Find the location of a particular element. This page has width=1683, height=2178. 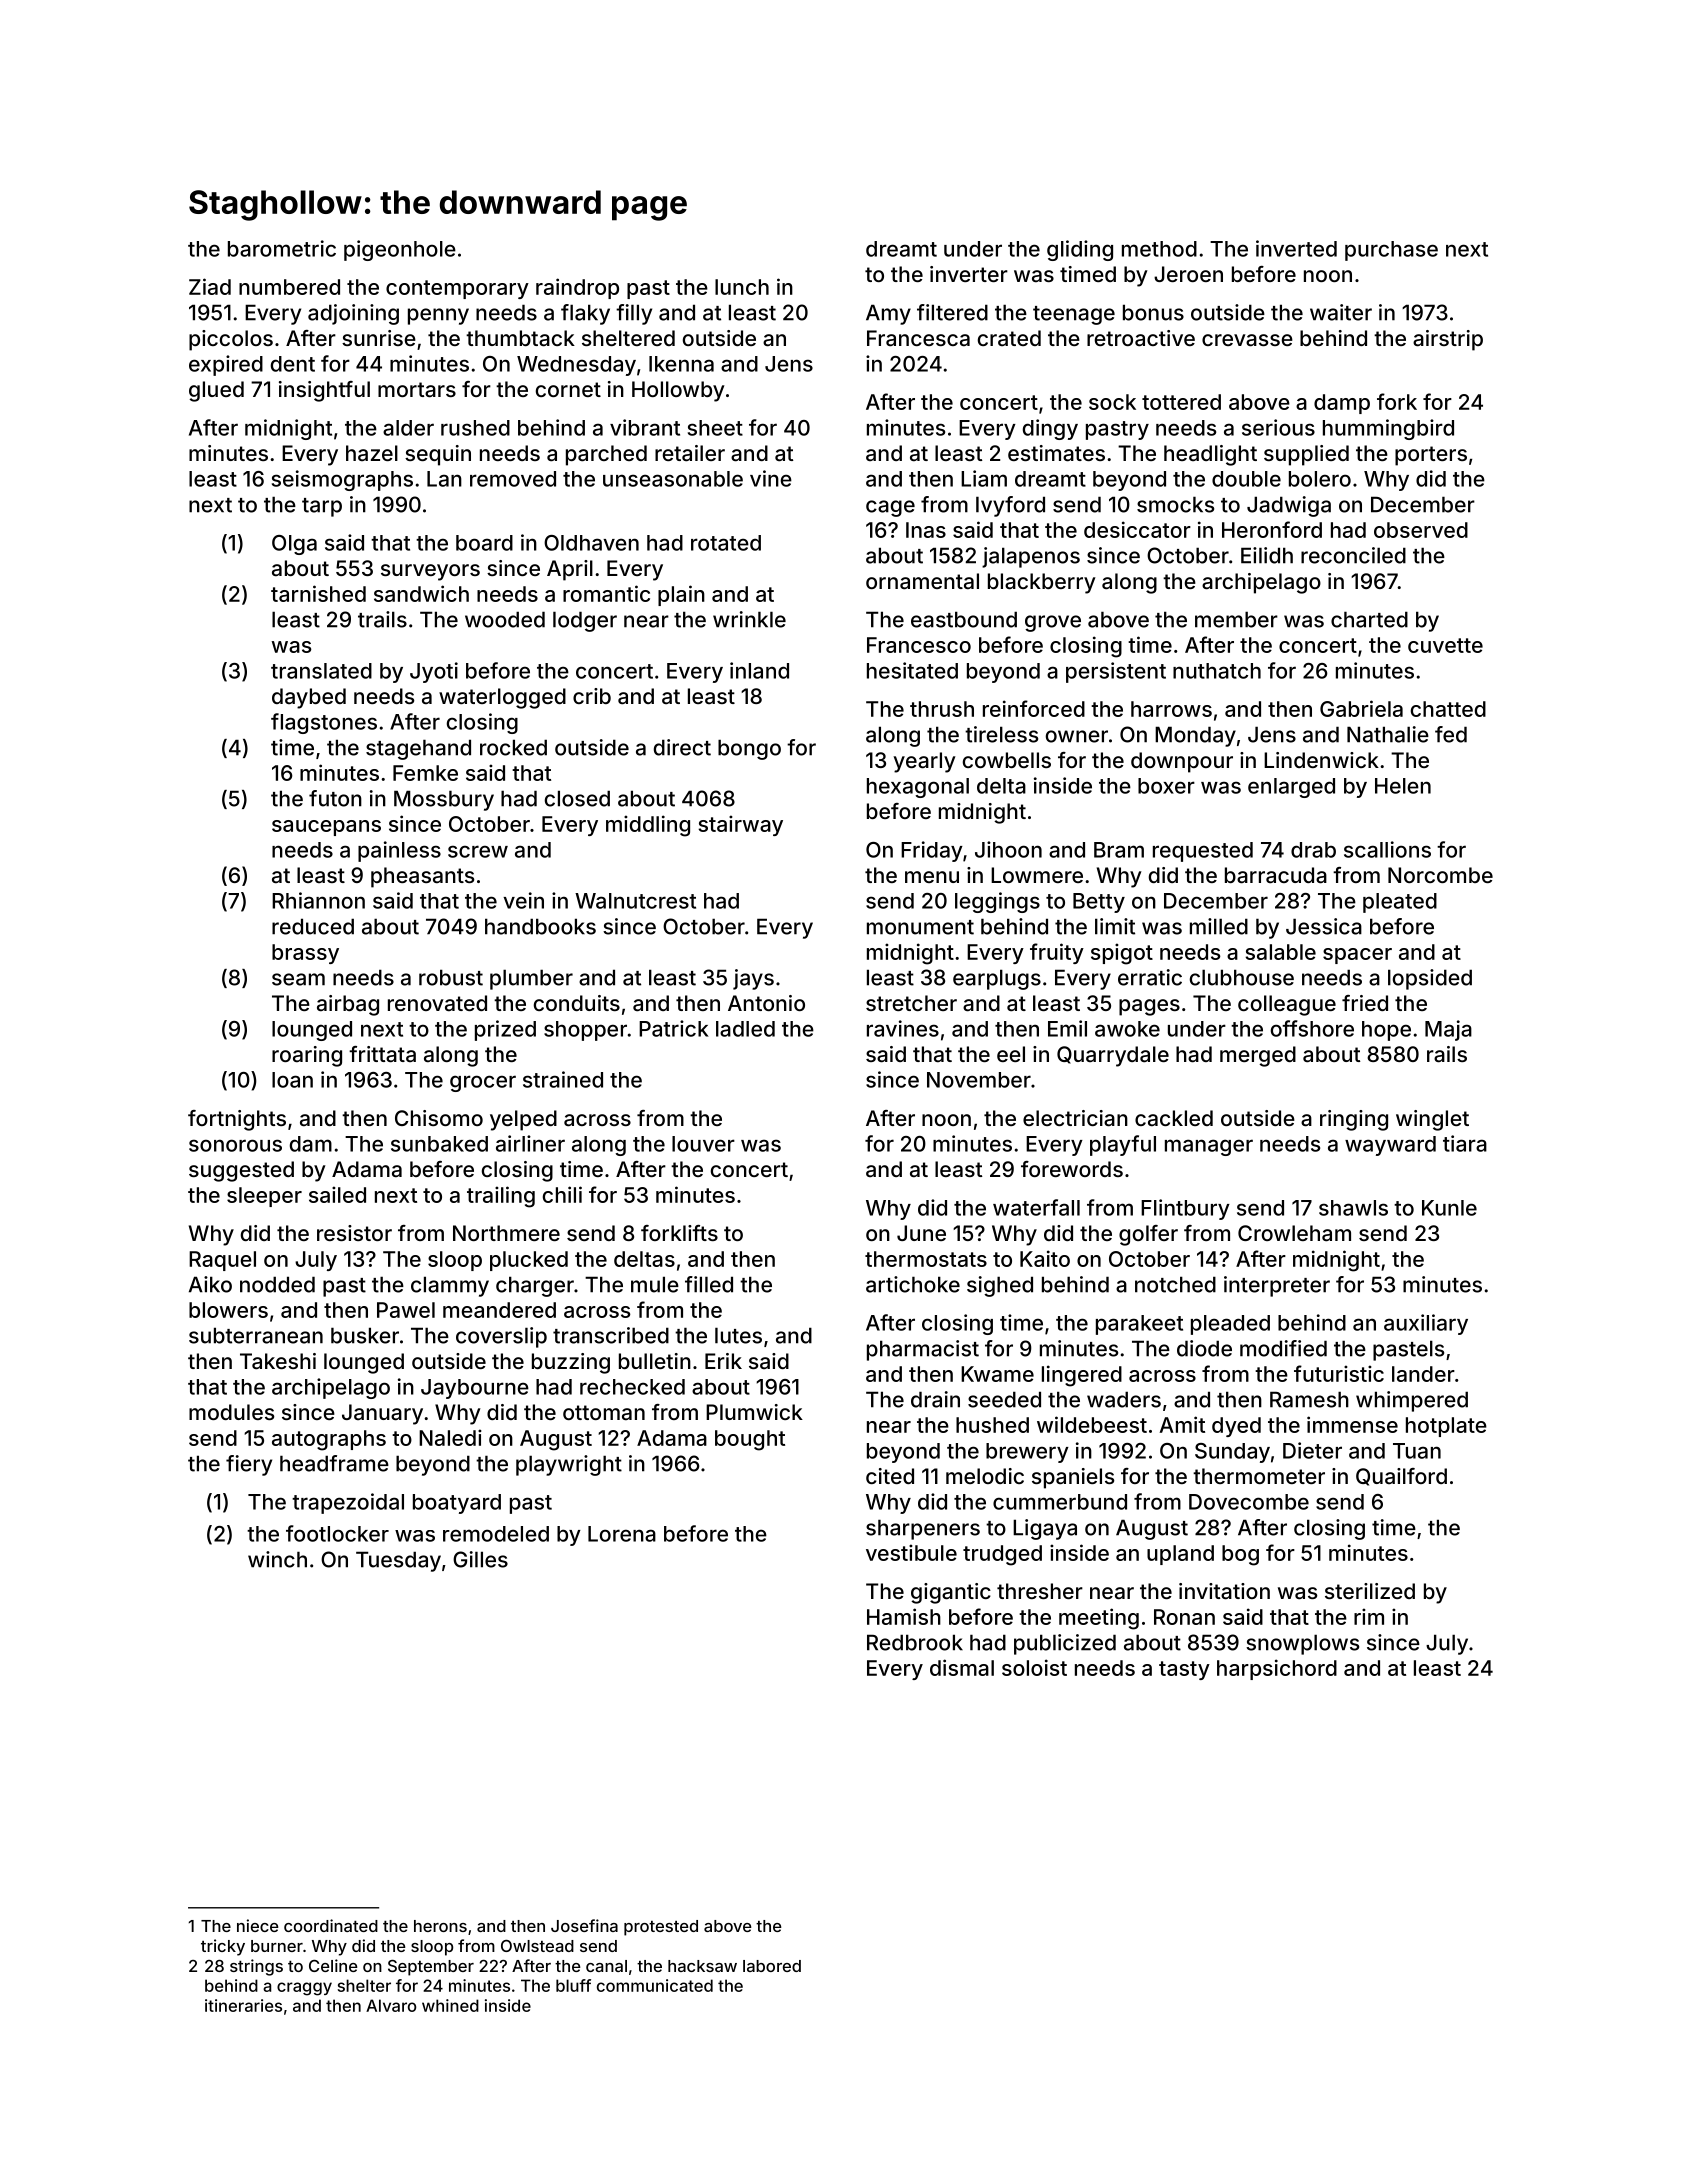

harpsichord is located at coordinates (1277, 1669).
